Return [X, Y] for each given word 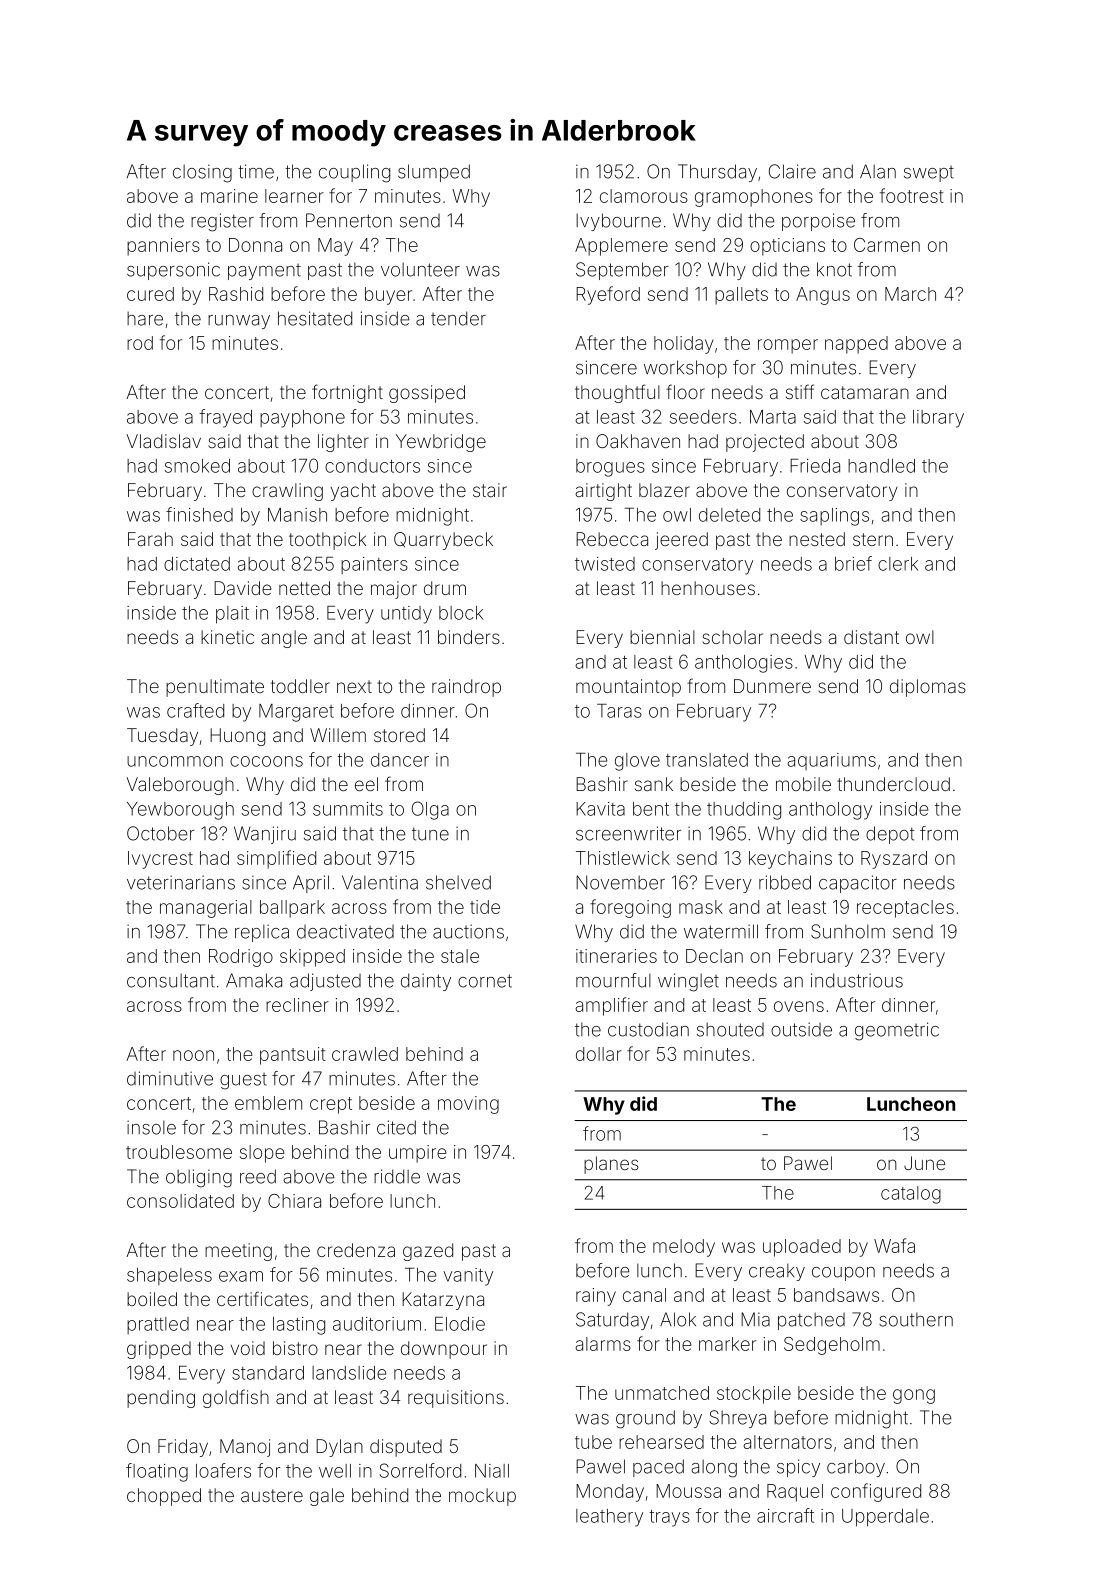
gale [327, 1497]
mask [701, 907]
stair [490, 490]
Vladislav [164, 441]
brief [853, 563]
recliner [297, 1005]
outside [801, 1029]
